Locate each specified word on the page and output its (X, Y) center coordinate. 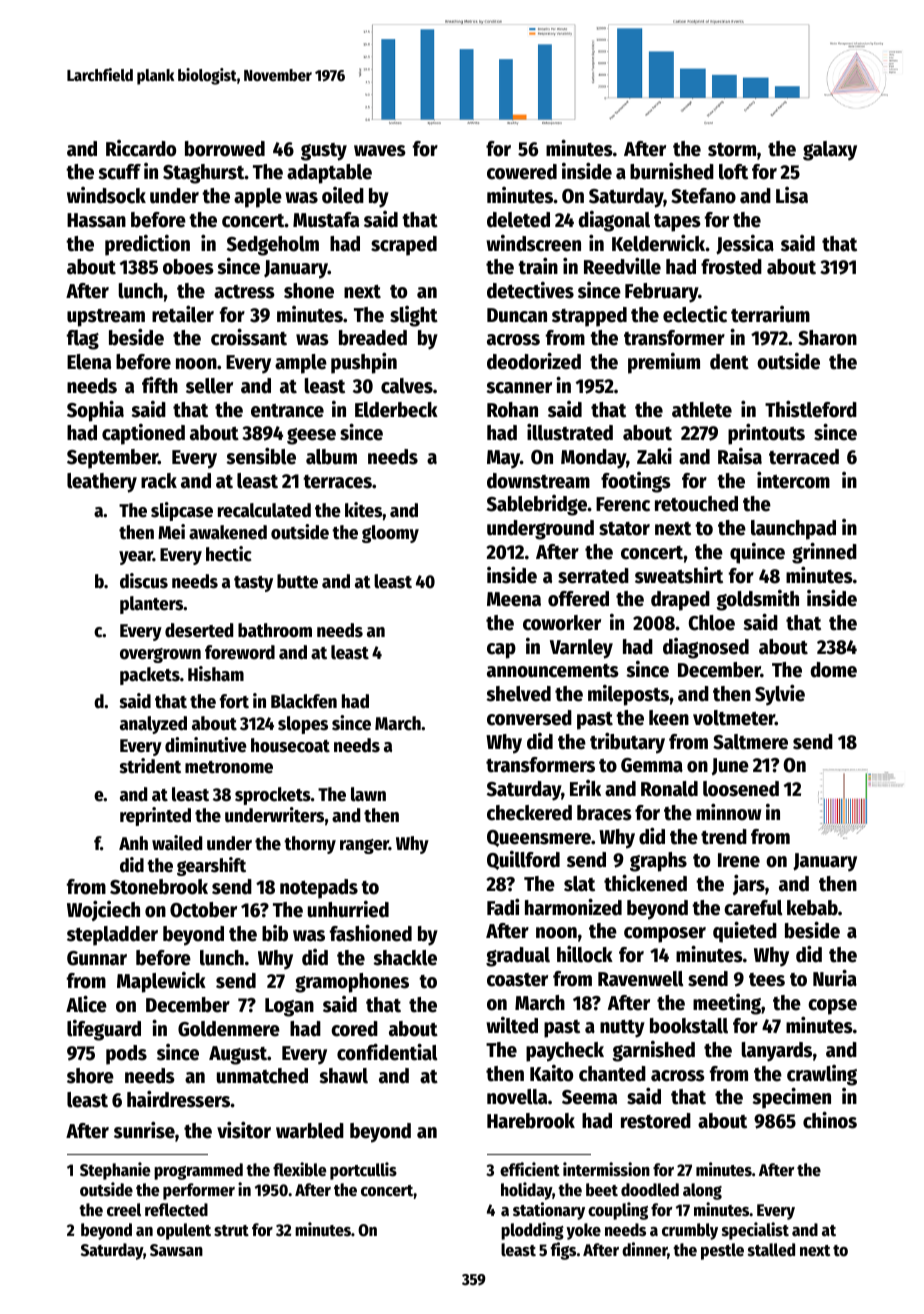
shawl (343, 1076)
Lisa (792, 195)
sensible (261, 456)
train (538, 266)
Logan (289, 1007)
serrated (593, 576)
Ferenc (623, 504)
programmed (198, 1171)
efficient (530, 1169)
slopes (303, 725)
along (702, 1191)
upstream (106, 318)
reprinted (155, 816)
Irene (739, 860)
